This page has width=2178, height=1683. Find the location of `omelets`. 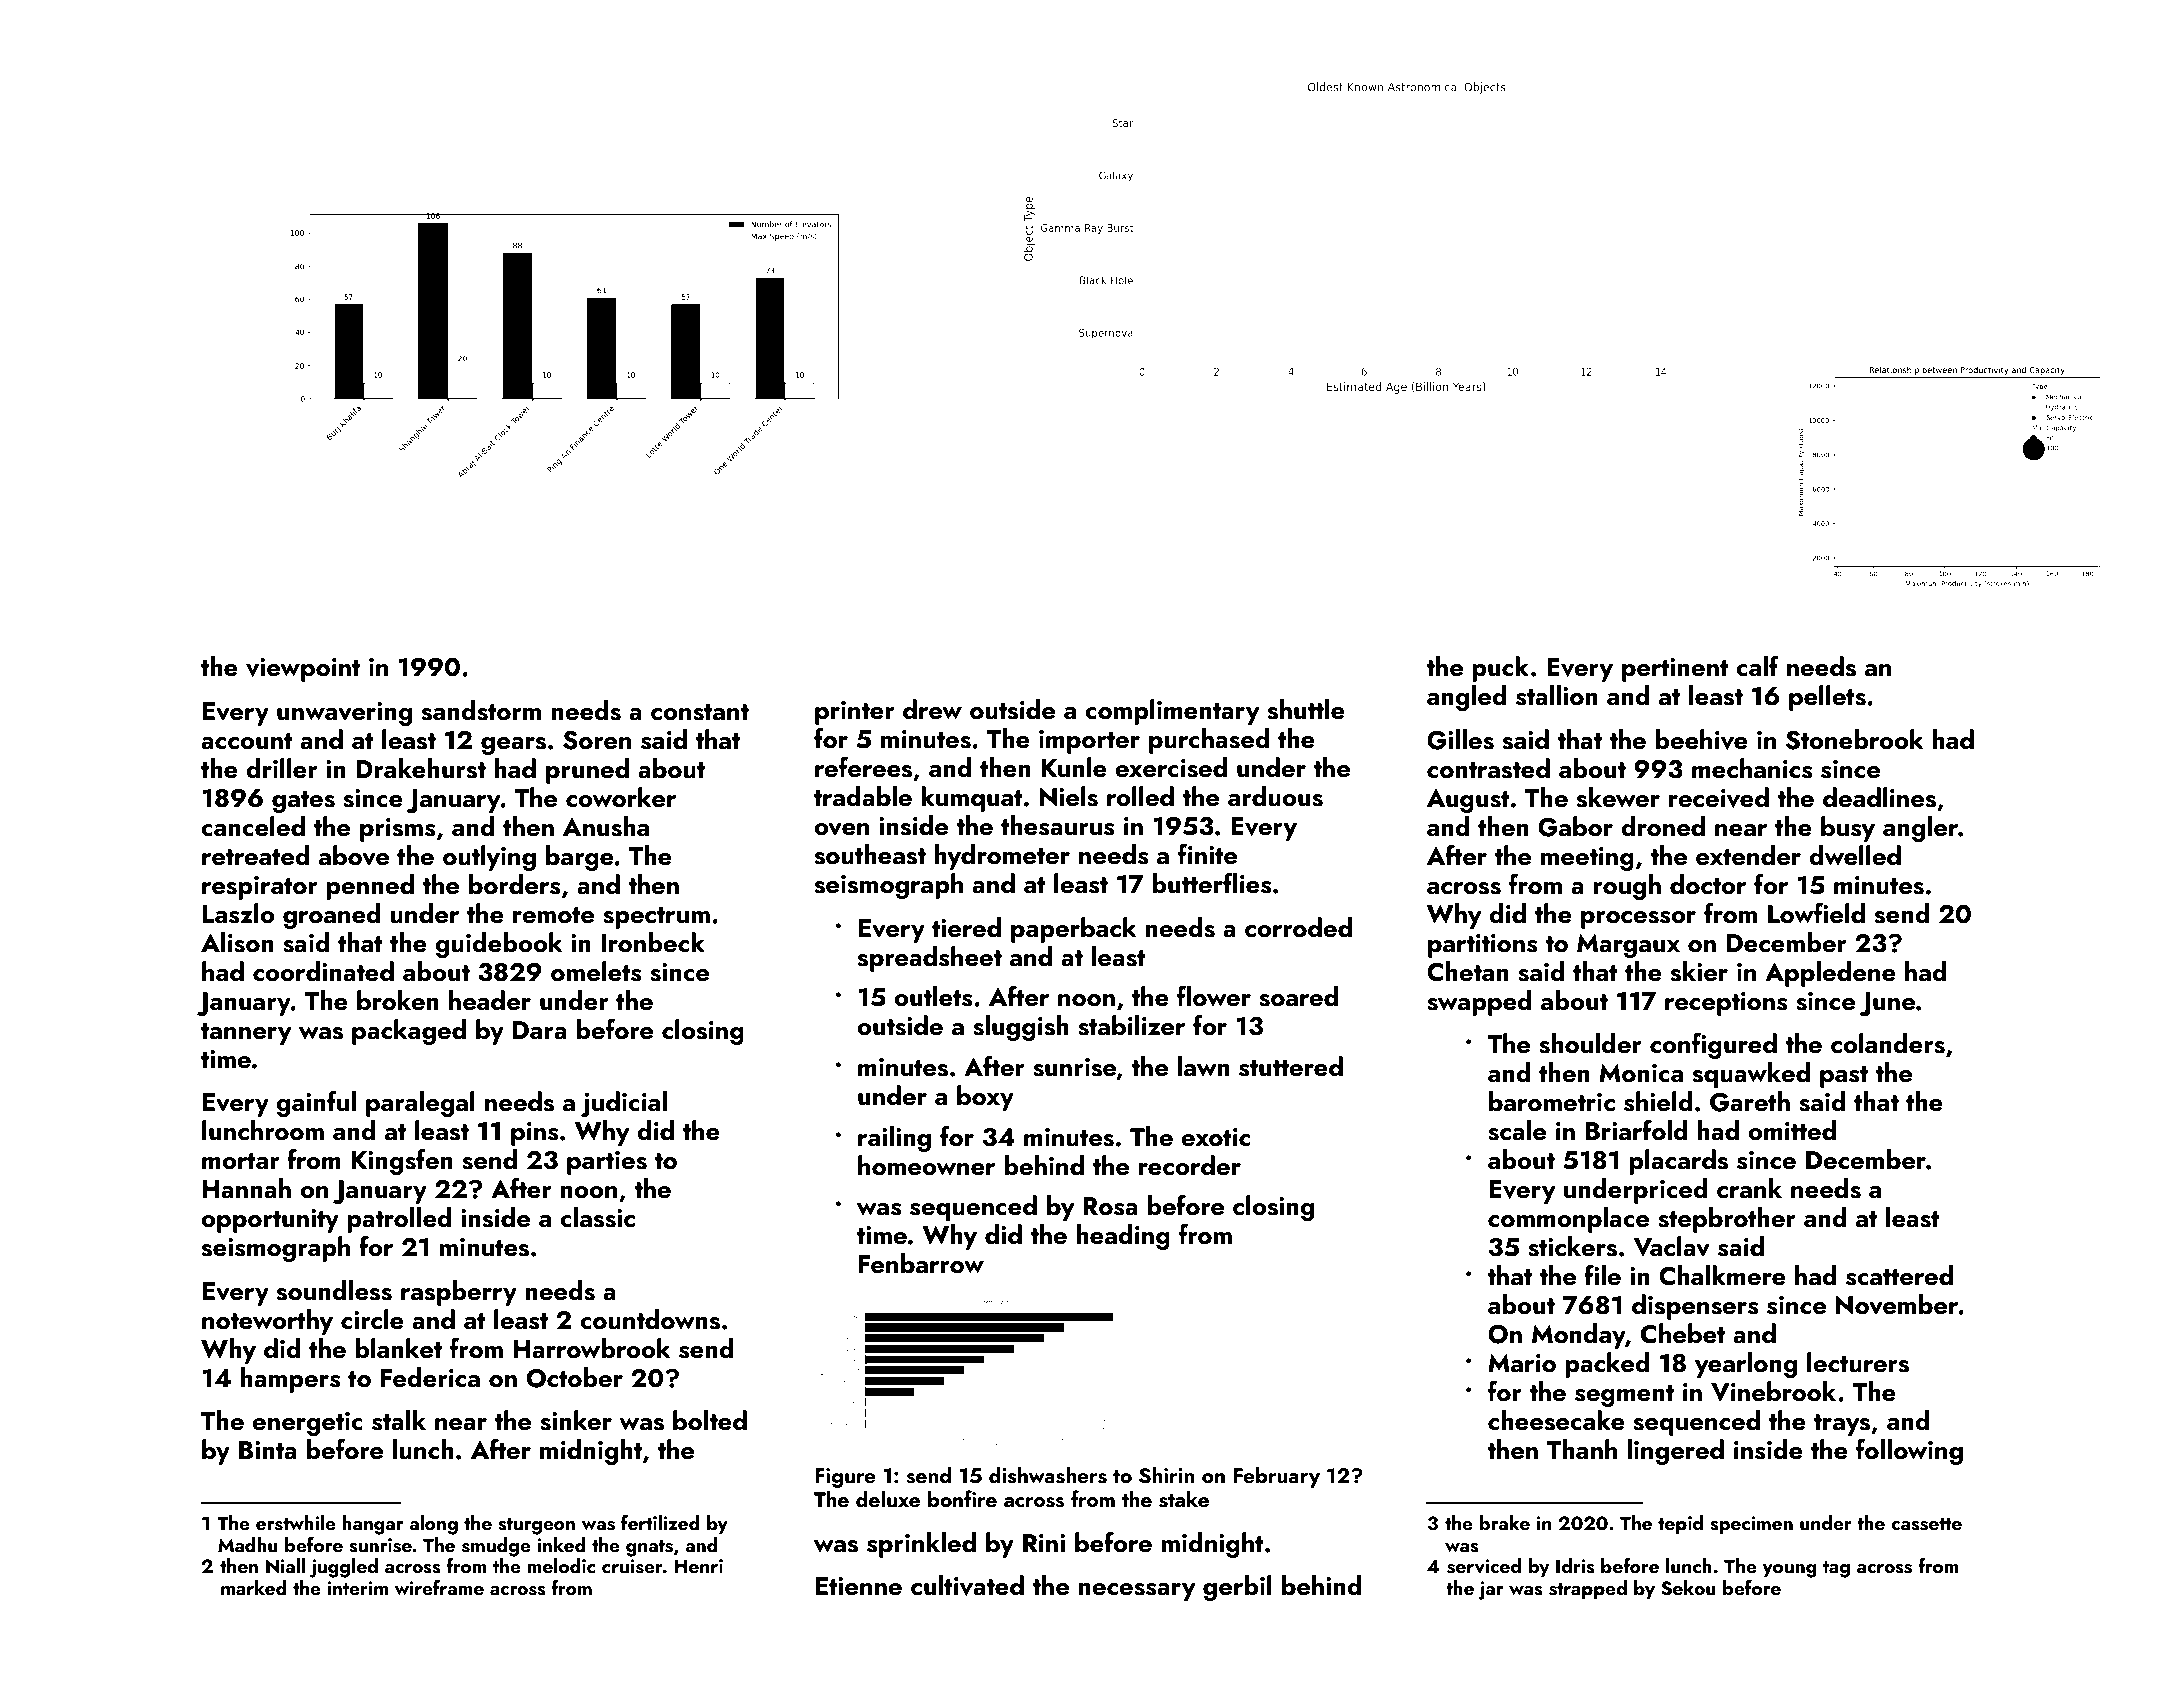

omelets is located at coordinates (596, 971).
